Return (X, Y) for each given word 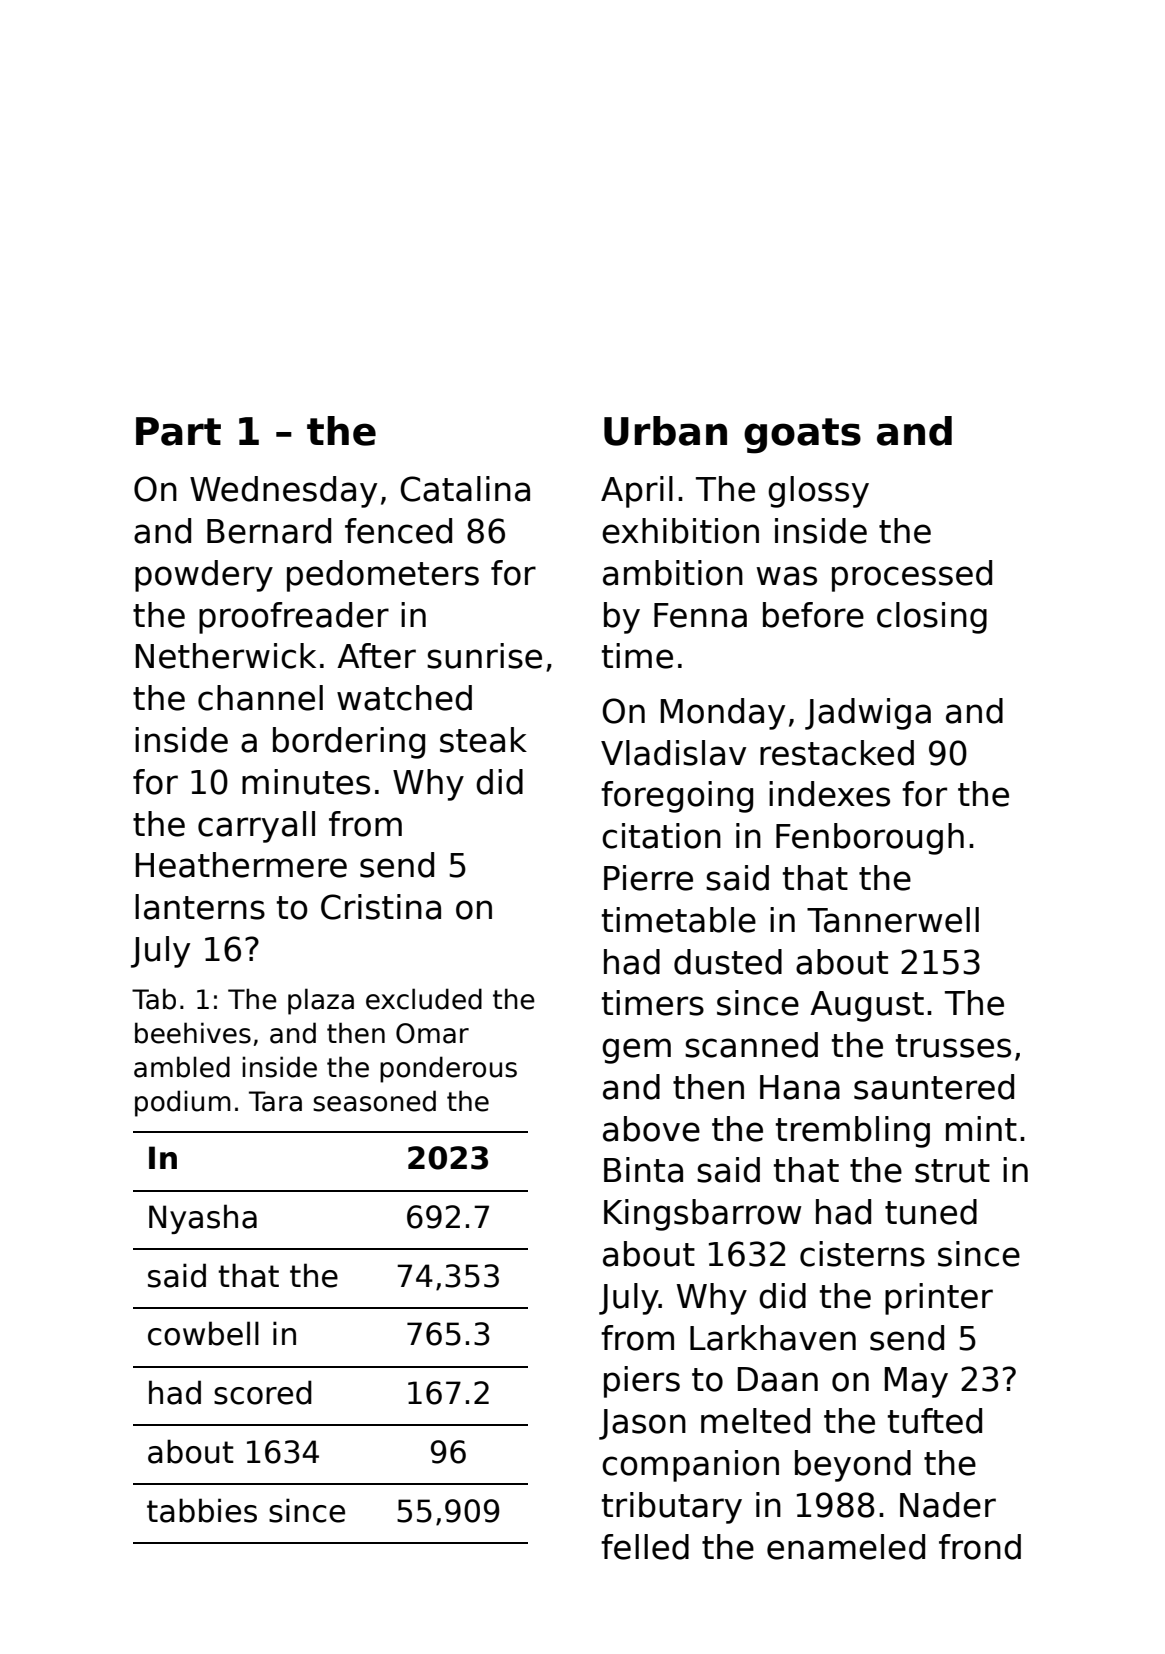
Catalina (465, 489)
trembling (853, 1132)
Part (178, 431)
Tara (275, 1101)
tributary (672, 1508)
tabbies (202, 1510)
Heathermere (241, 865)
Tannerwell (893, 920)
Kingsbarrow (702, 1215)
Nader (948, 1505)
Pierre (648, 878)
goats (802, 436)
